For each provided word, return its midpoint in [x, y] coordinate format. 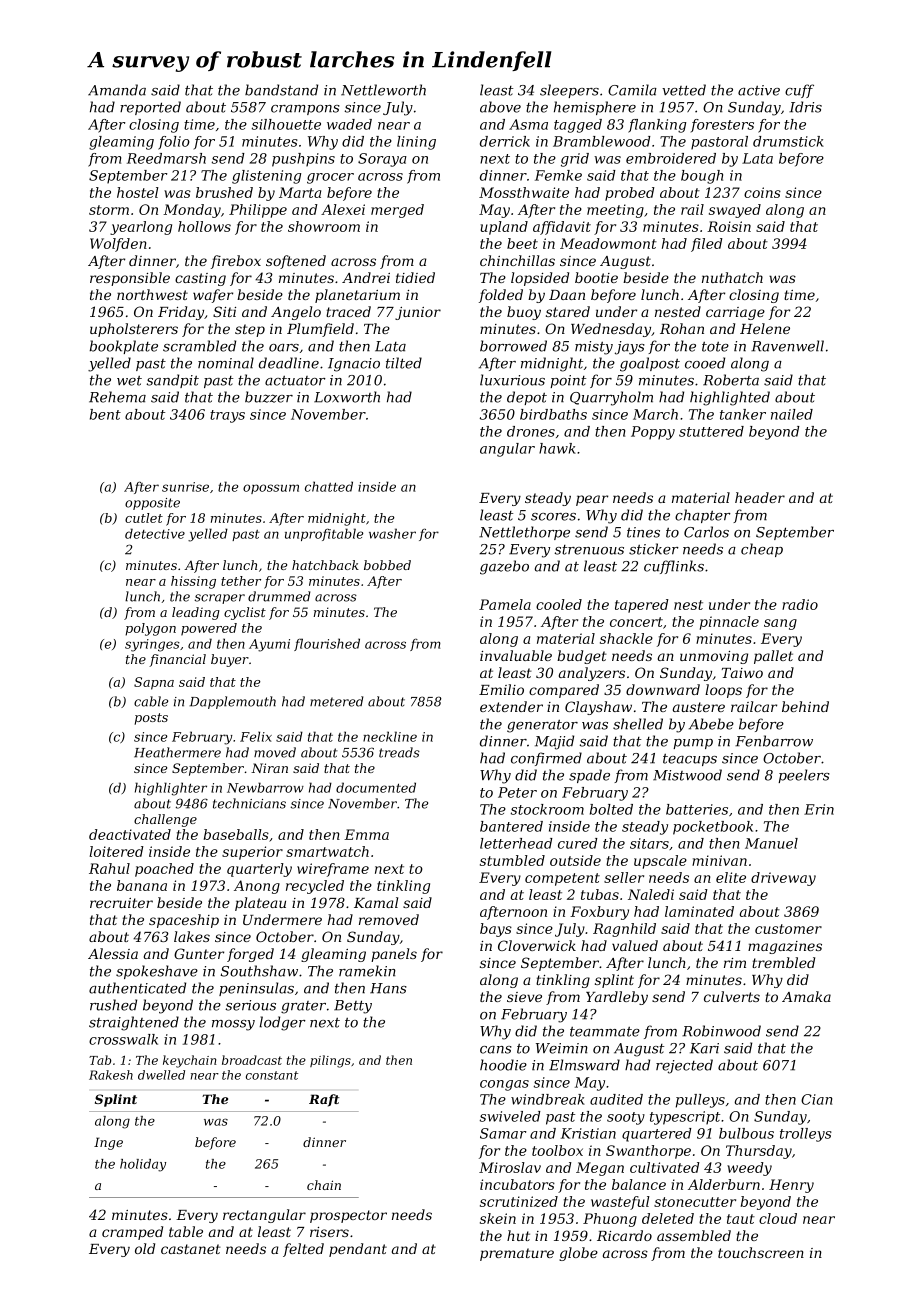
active [759, 90]
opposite [152, 504]
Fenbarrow [774, 741]
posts [151, 719]
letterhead [516, 843]
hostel [138, 192]
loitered [116, 851]
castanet [191, 1249]
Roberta [731, 380]
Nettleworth [383, 90]
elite [731, 877]
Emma [366, 834]
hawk [557, 448]
